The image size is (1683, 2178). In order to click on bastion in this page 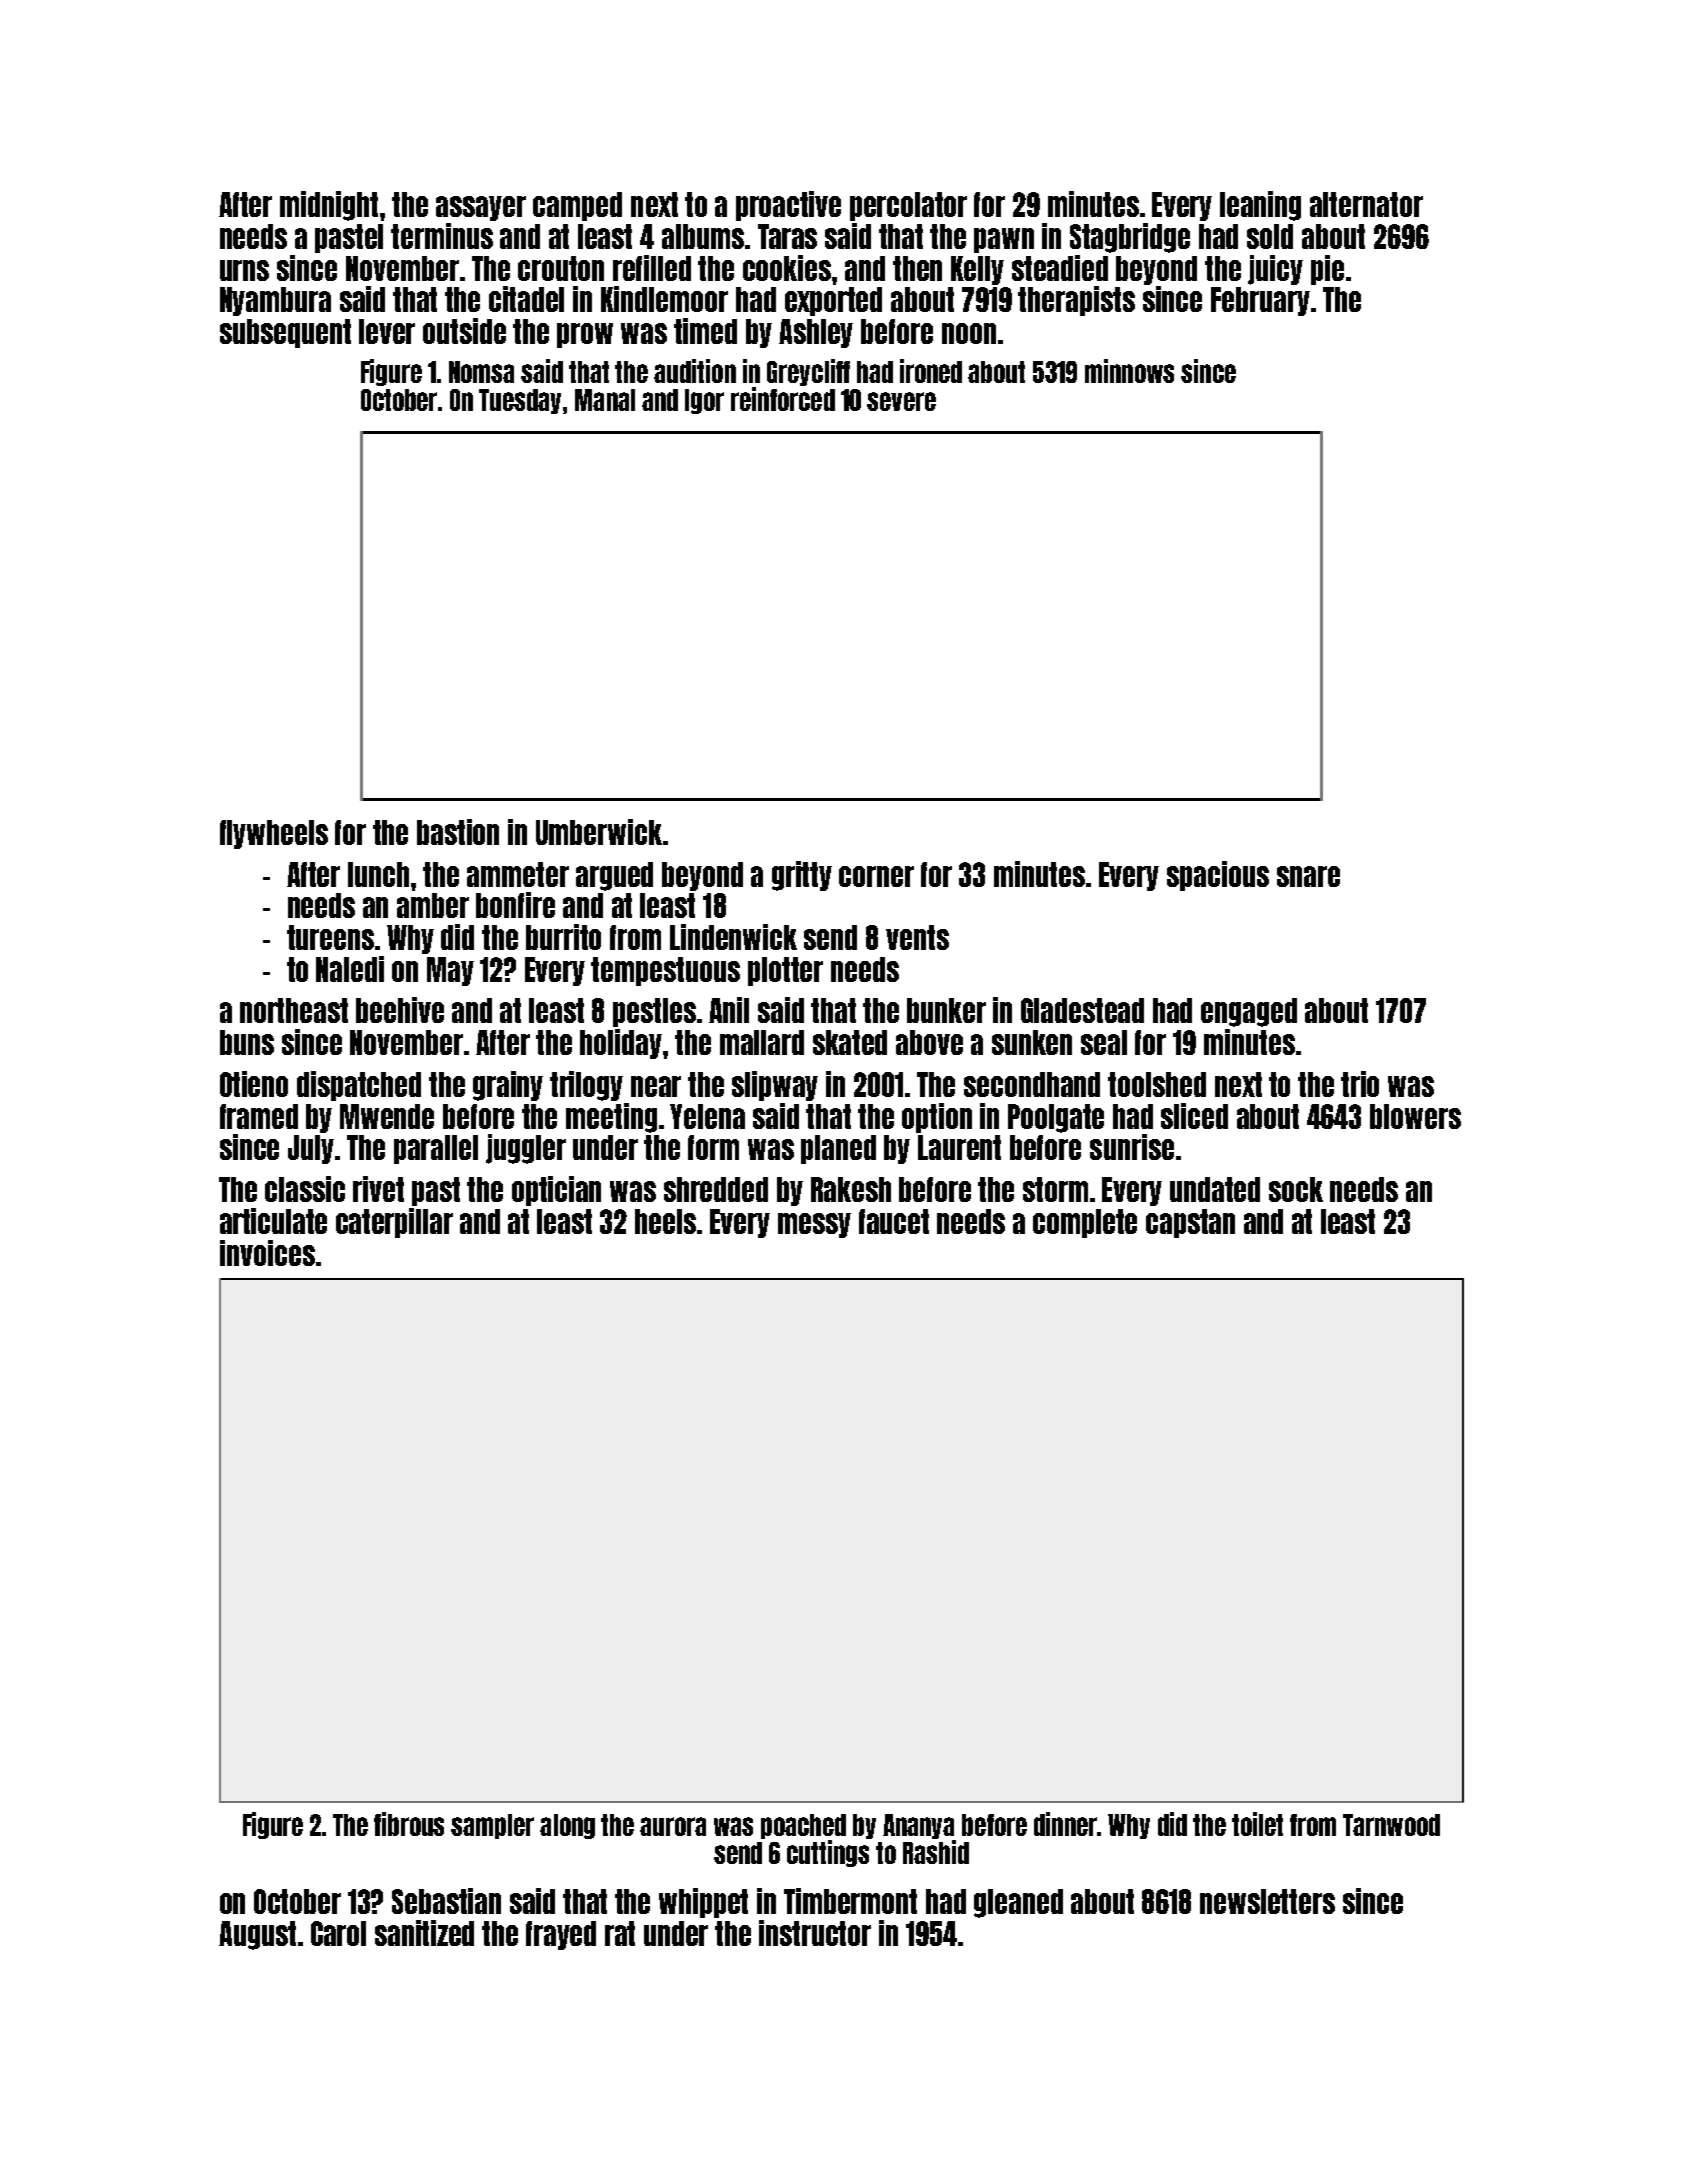, I will do `click(458, 832)`.
